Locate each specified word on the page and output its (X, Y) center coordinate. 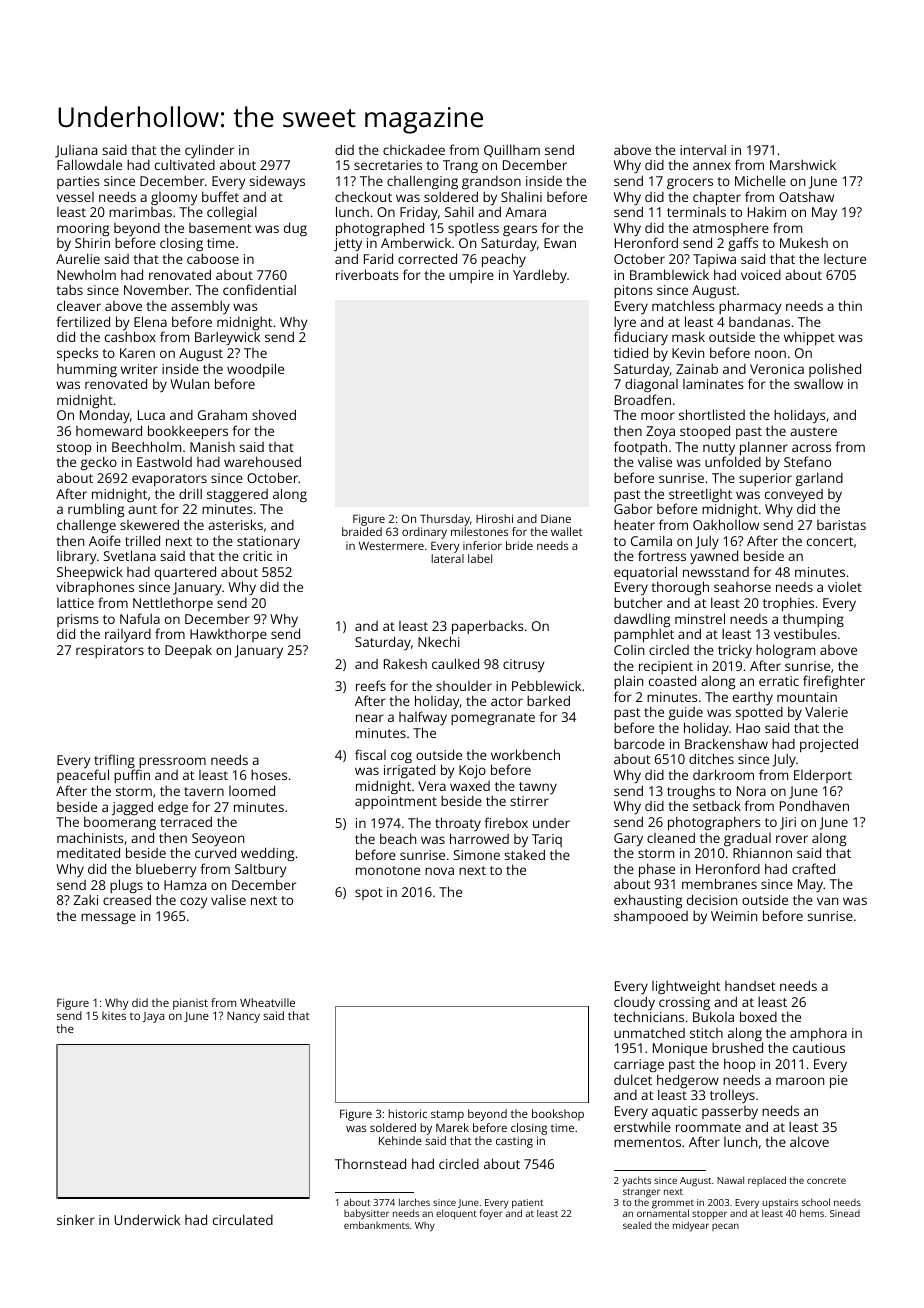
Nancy (243, 1017)
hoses (269, 774)
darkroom (723, 774)
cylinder (209, 151)
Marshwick (803, 164)
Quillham (512, 151)
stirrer (529, 801)
